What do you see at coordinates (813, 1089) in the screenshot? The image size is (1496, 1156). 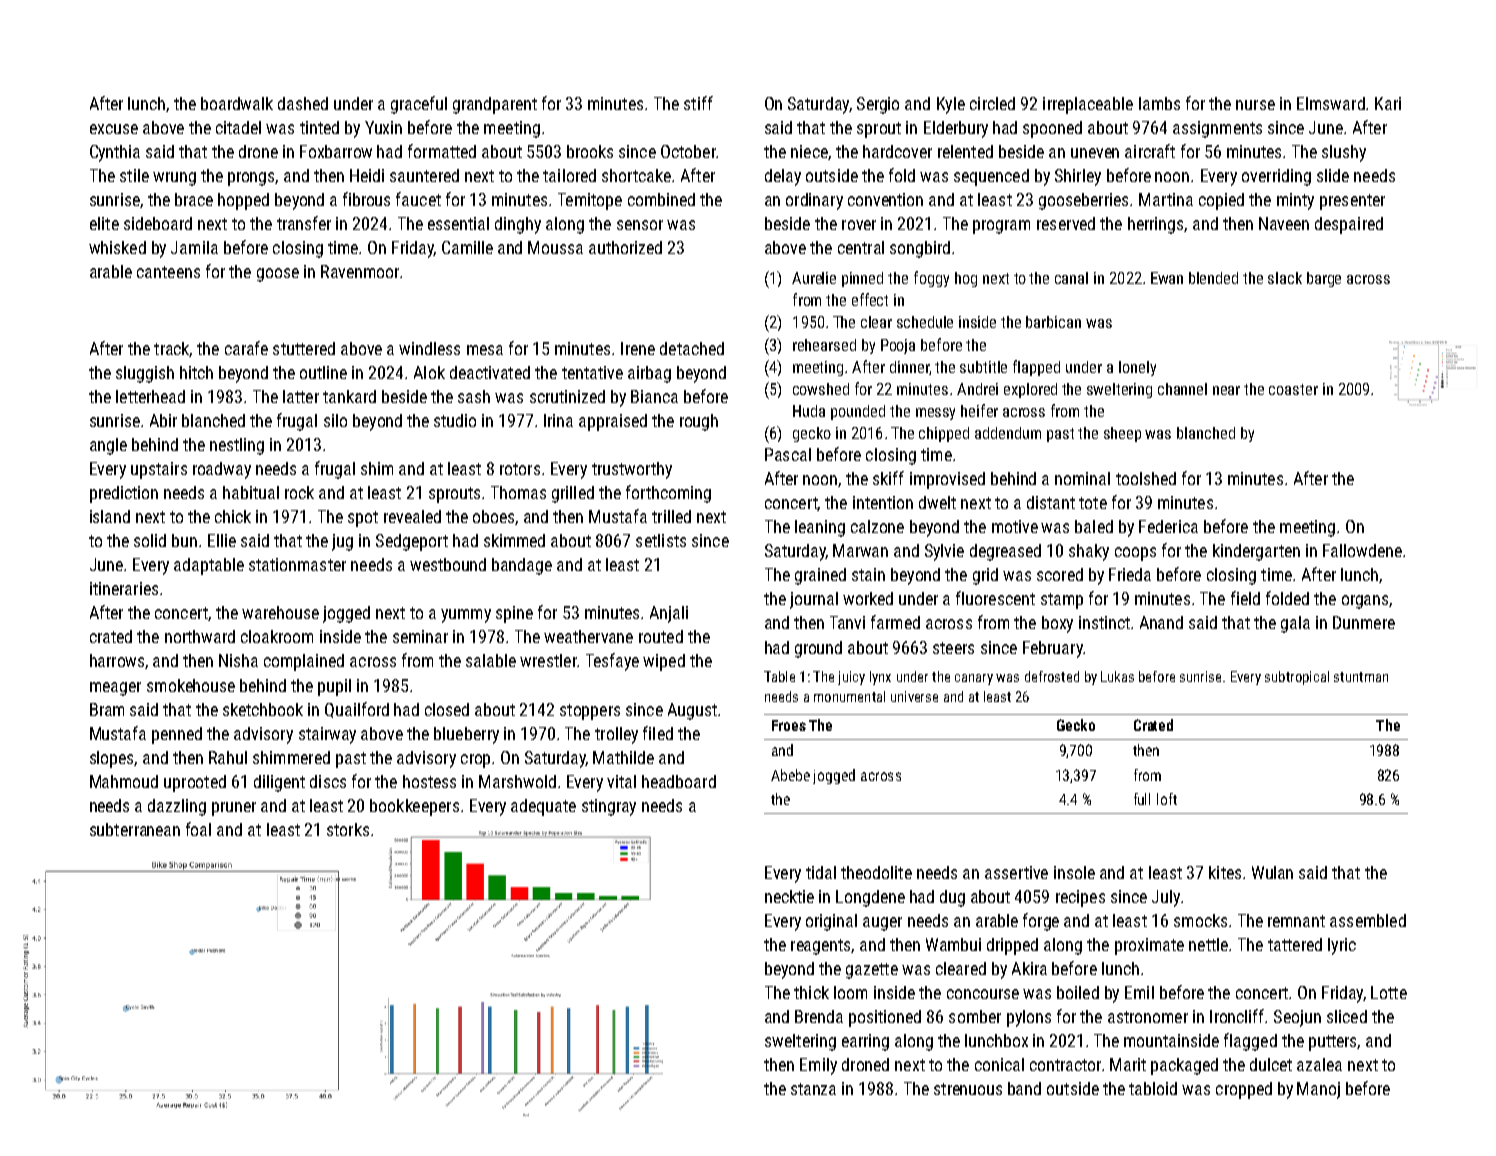 I see `stanza` at bounding box center [813, 1089].
